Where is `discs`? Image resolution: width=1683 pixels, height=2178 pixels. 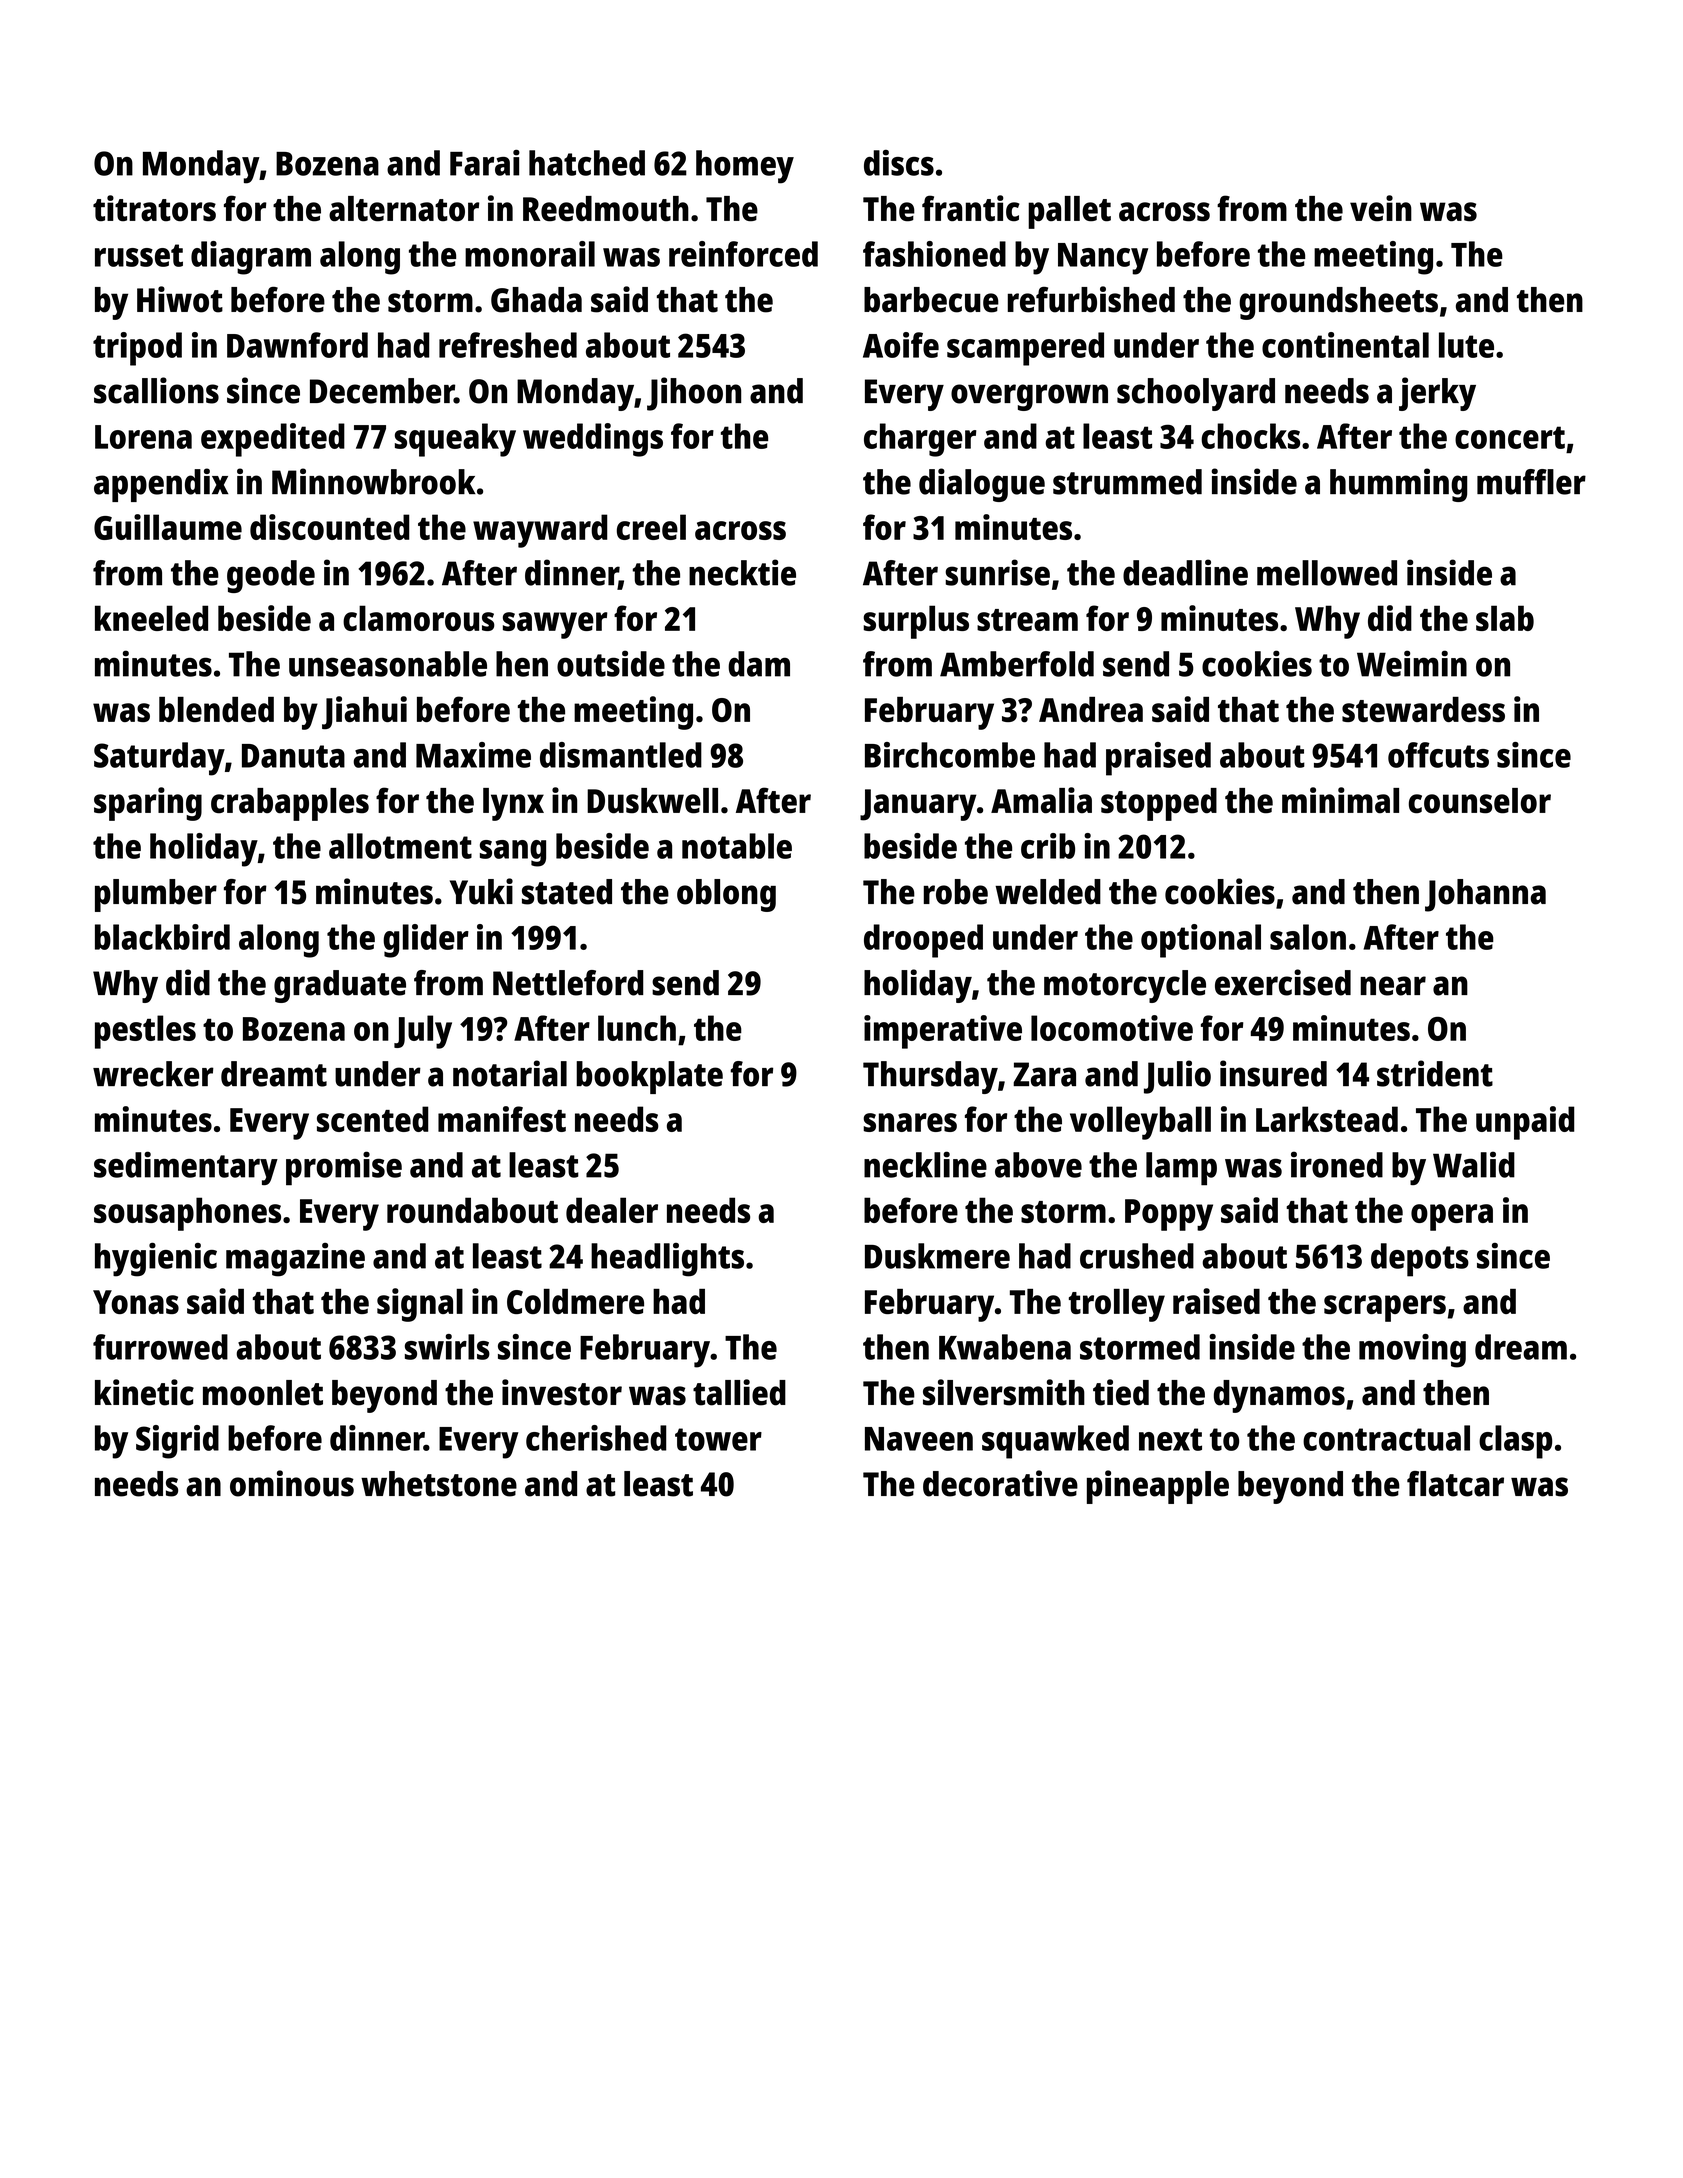 discs is located at coordinates (899, 163).
